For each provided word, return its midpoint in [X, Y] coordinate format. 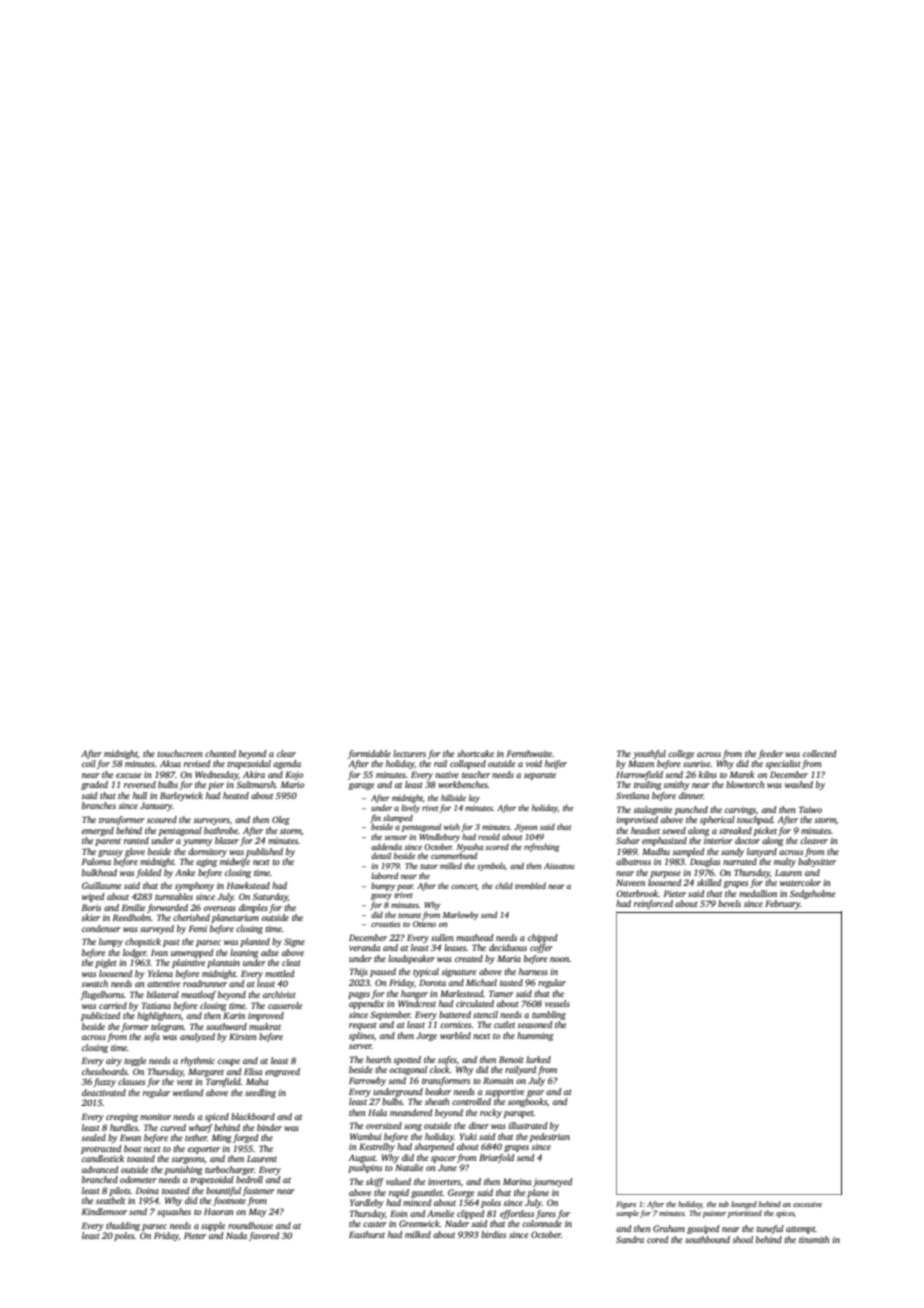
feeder [770, 754]
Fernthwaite [529, 753]
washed [799, 784]
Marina [517, 1181]
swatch [94, 983]
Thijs [358, 972]
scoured [162, 819]
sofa [152, 1037]
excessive [807, 1204]
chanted [220, 753]
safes [447, 1060]
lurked [538, 1059]
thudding [123, 1226]
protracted [101, 1149]
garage [361, 786]
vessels [557, 1003]
